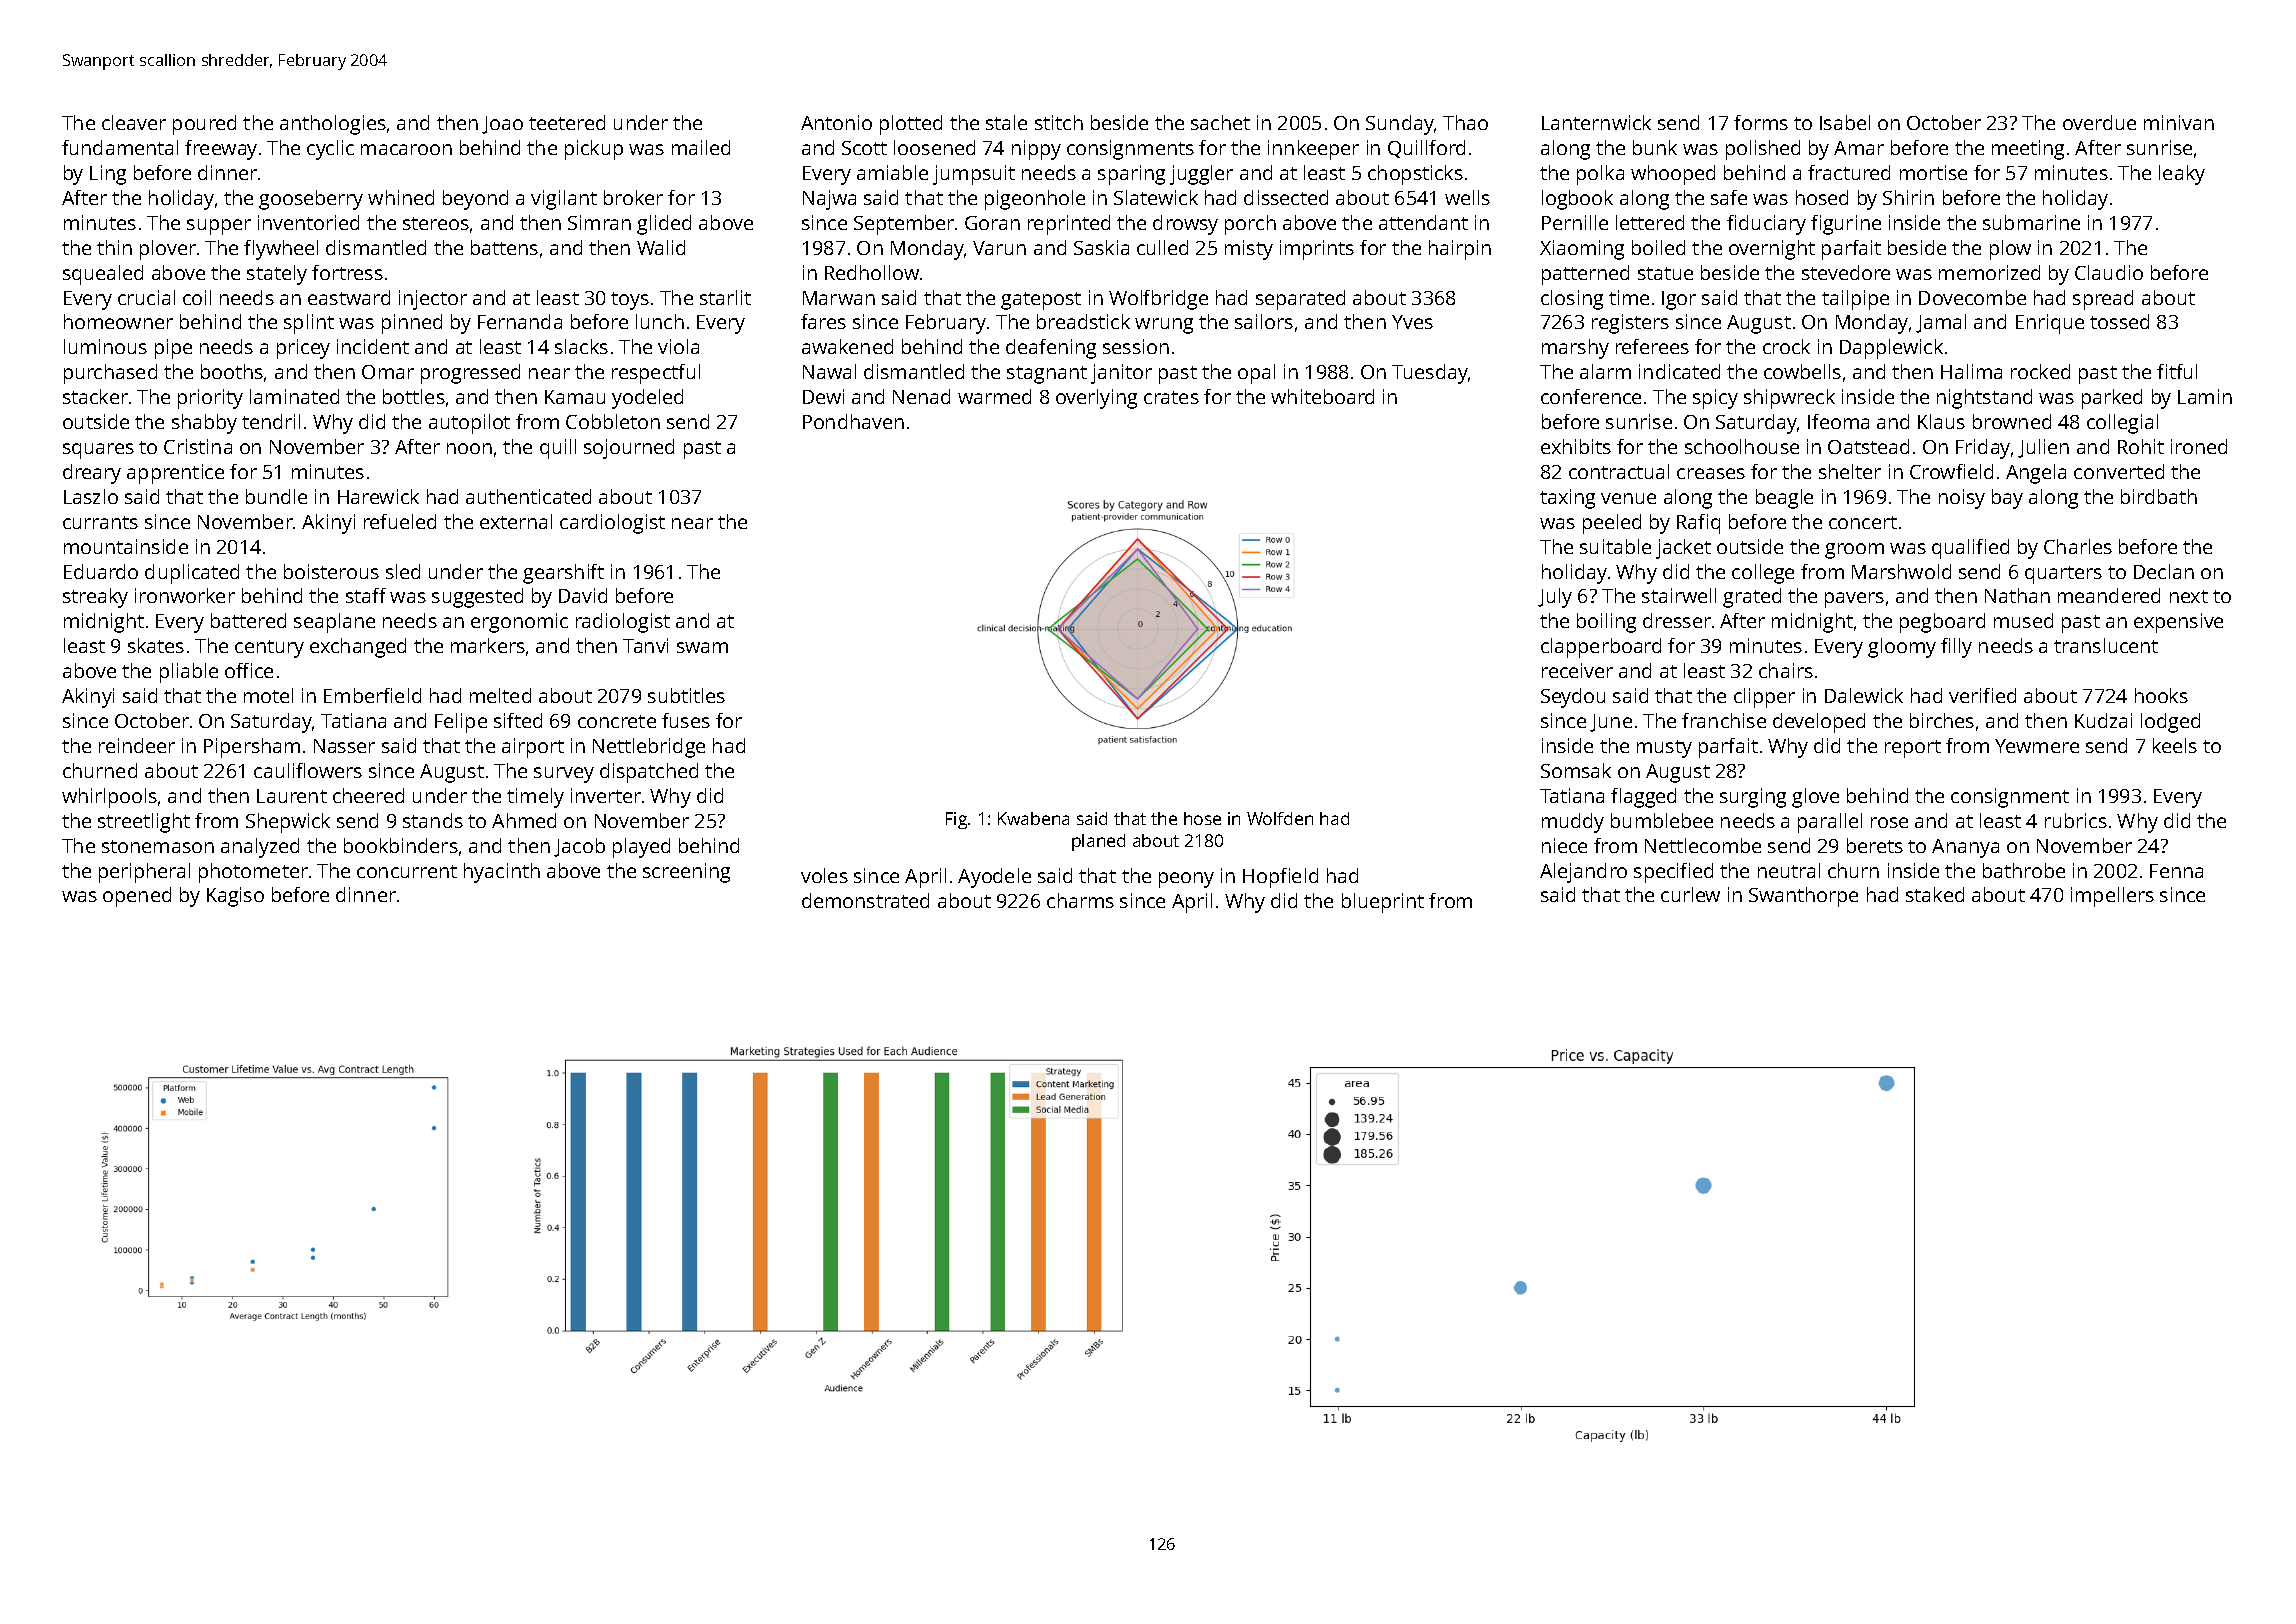 The image size is (2296, 1624). I want to click on opened, so click(137, 897).
